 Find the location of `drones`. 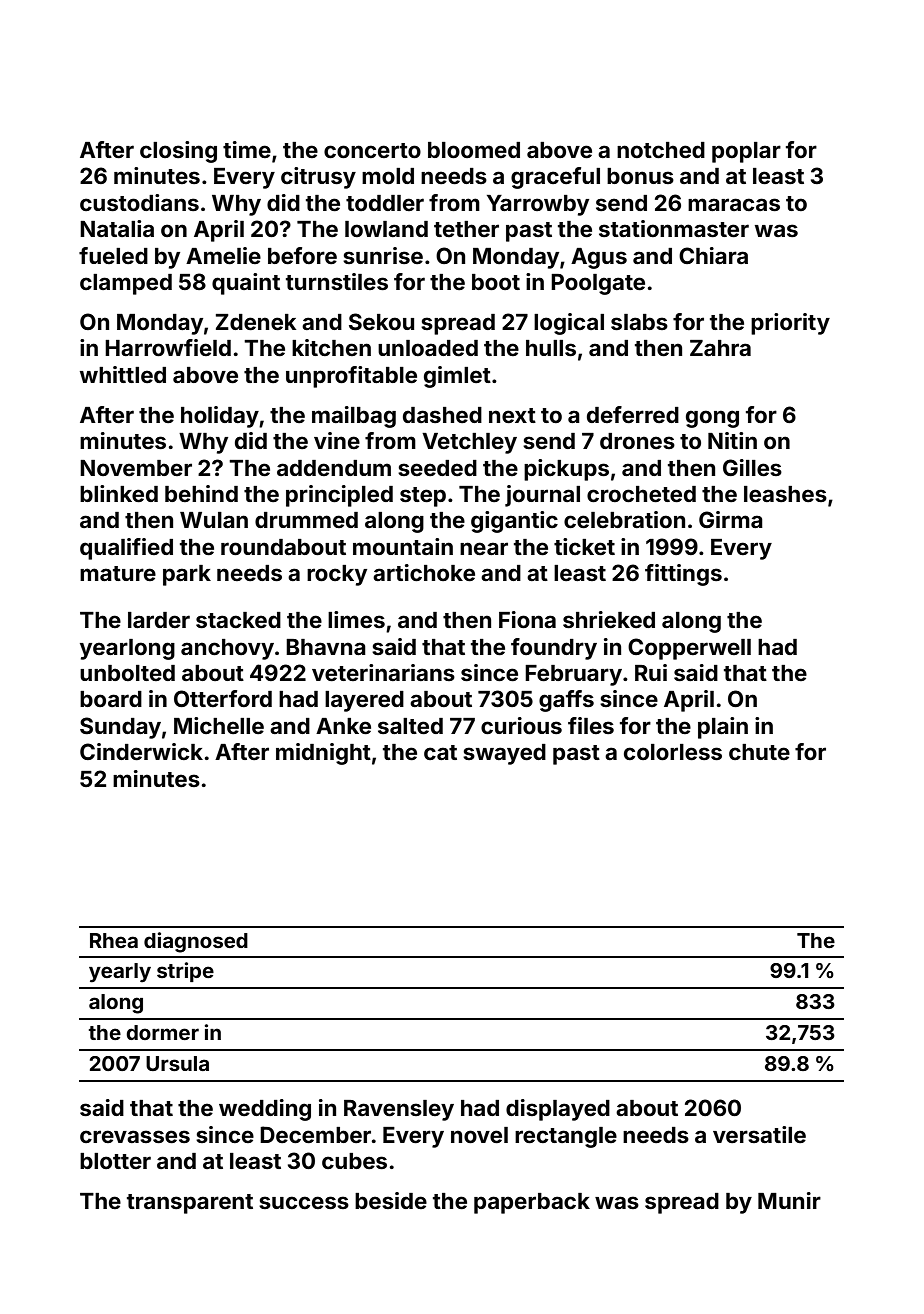

drones is located at coordinates (637, 441).
